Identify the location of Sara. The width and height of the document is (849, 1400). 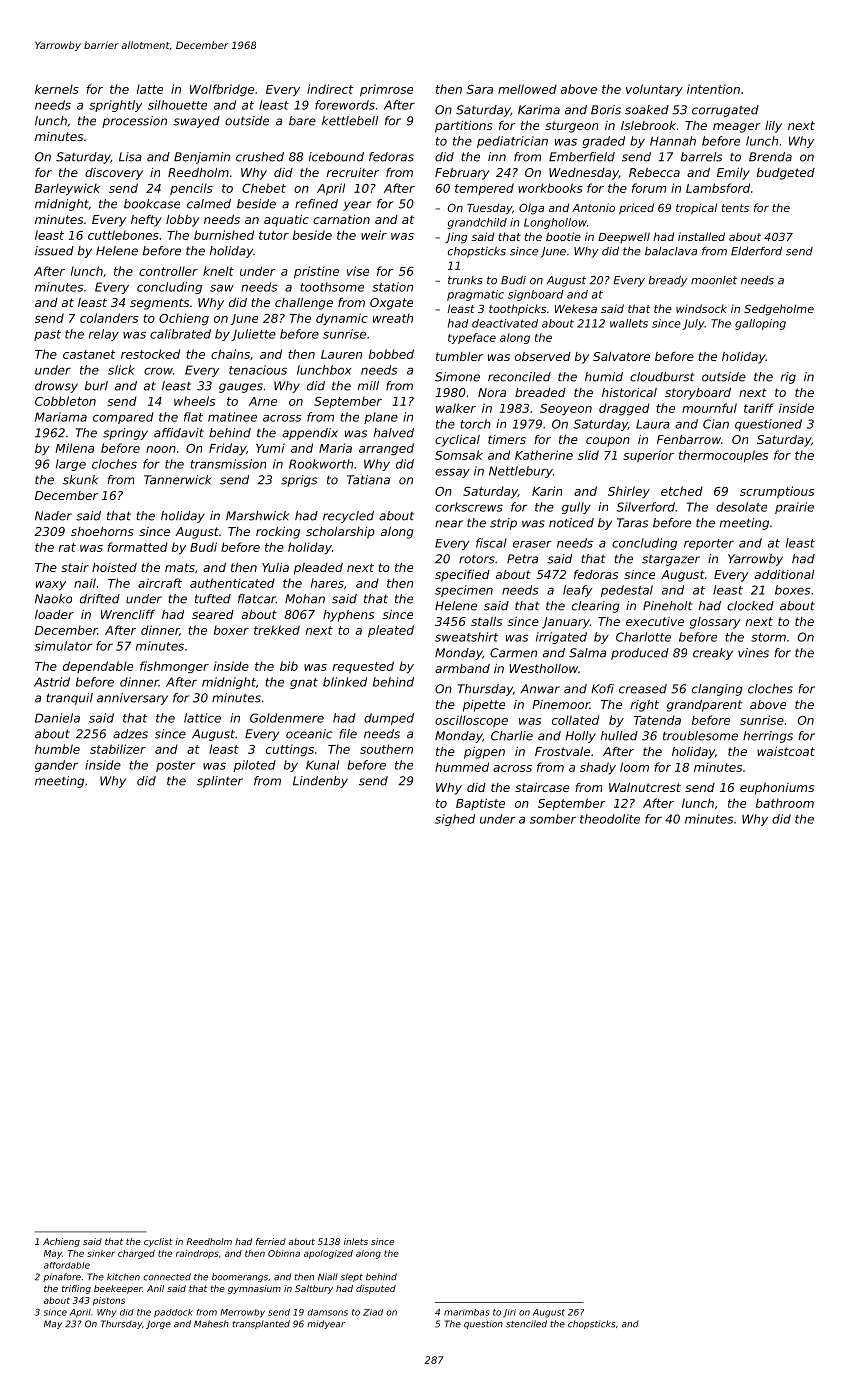
(480, 89).
